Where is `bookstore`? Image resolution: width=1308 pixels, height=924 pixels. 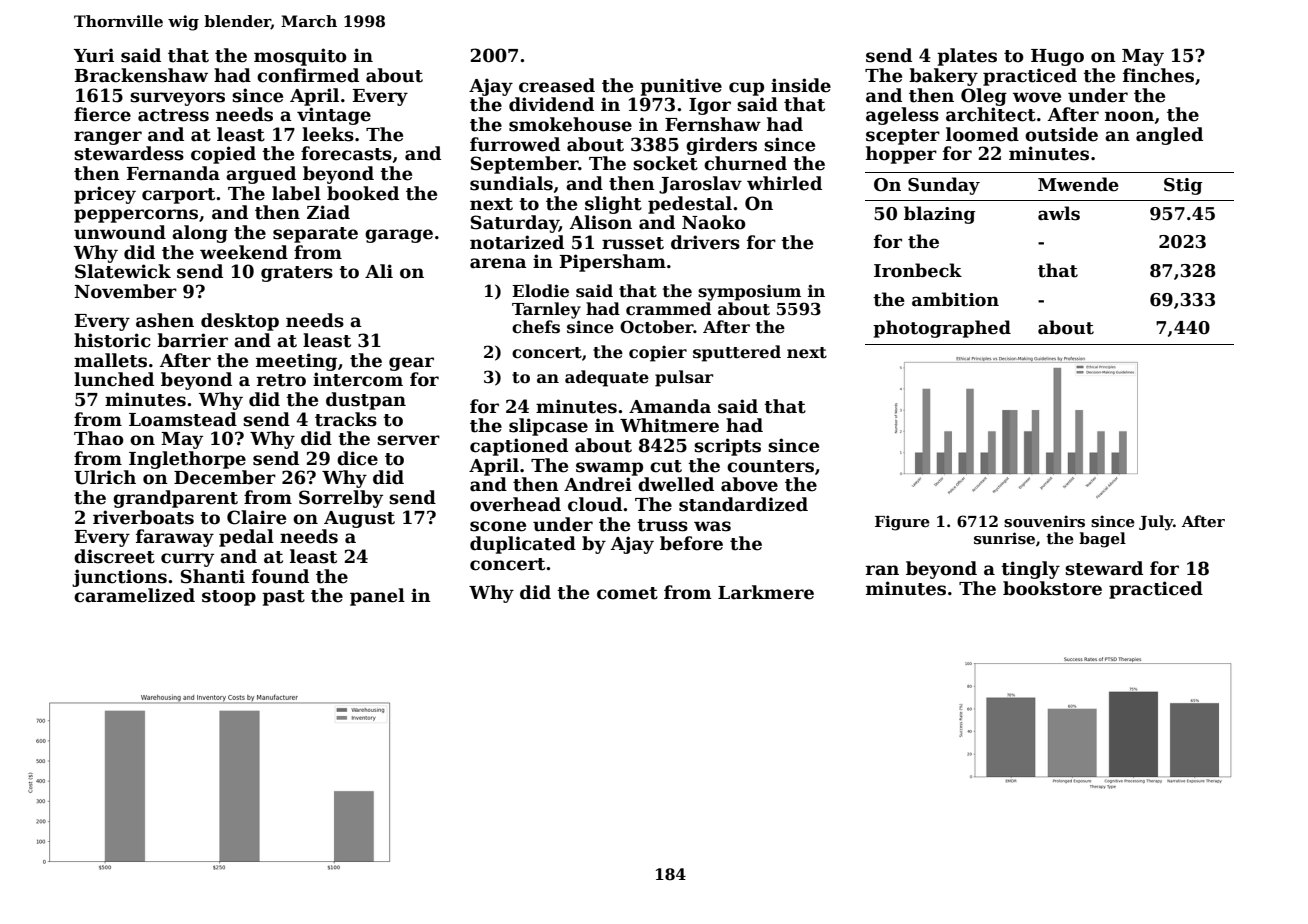 bookstore is located at coordinates (1052, 588).
